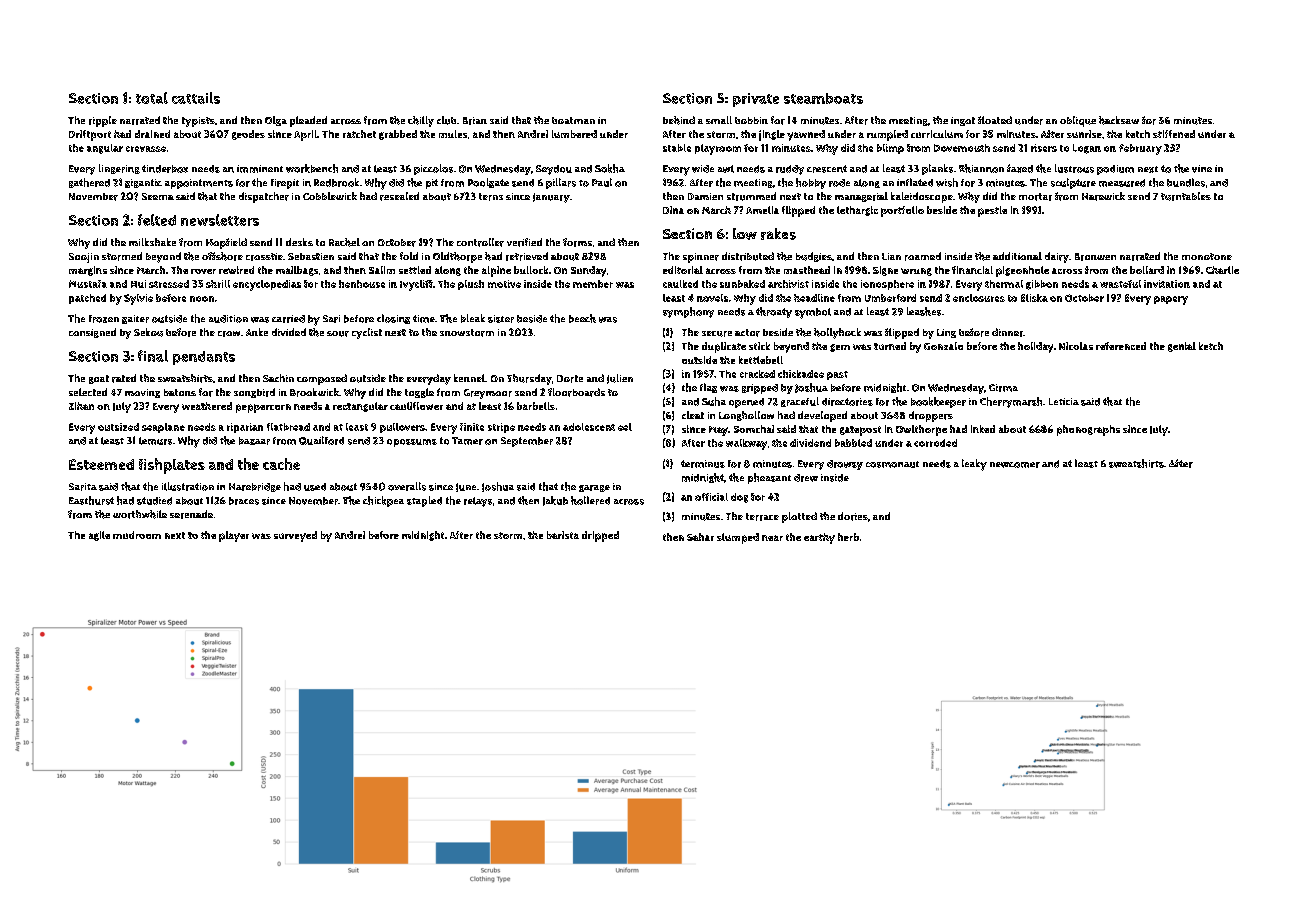  Describe the element at coordinates (823, 98) in the image. I see `steamboats` at that location.
